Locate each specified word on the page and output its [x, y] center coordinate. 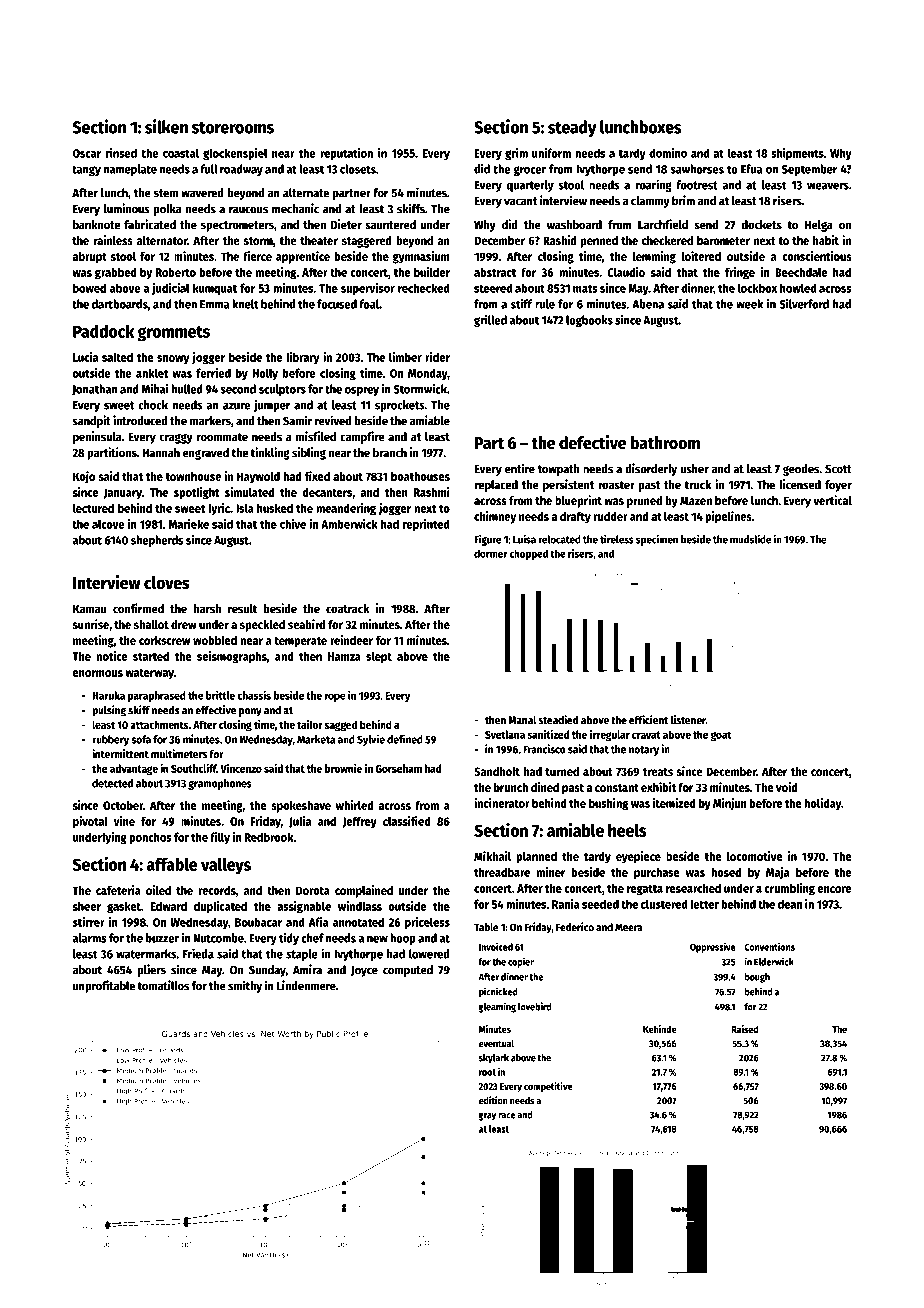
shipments [797, 154]
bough [757, 978]
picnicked [498, 992]
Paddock [103, 331]
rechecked [424, 288]
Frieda [198, 953]
